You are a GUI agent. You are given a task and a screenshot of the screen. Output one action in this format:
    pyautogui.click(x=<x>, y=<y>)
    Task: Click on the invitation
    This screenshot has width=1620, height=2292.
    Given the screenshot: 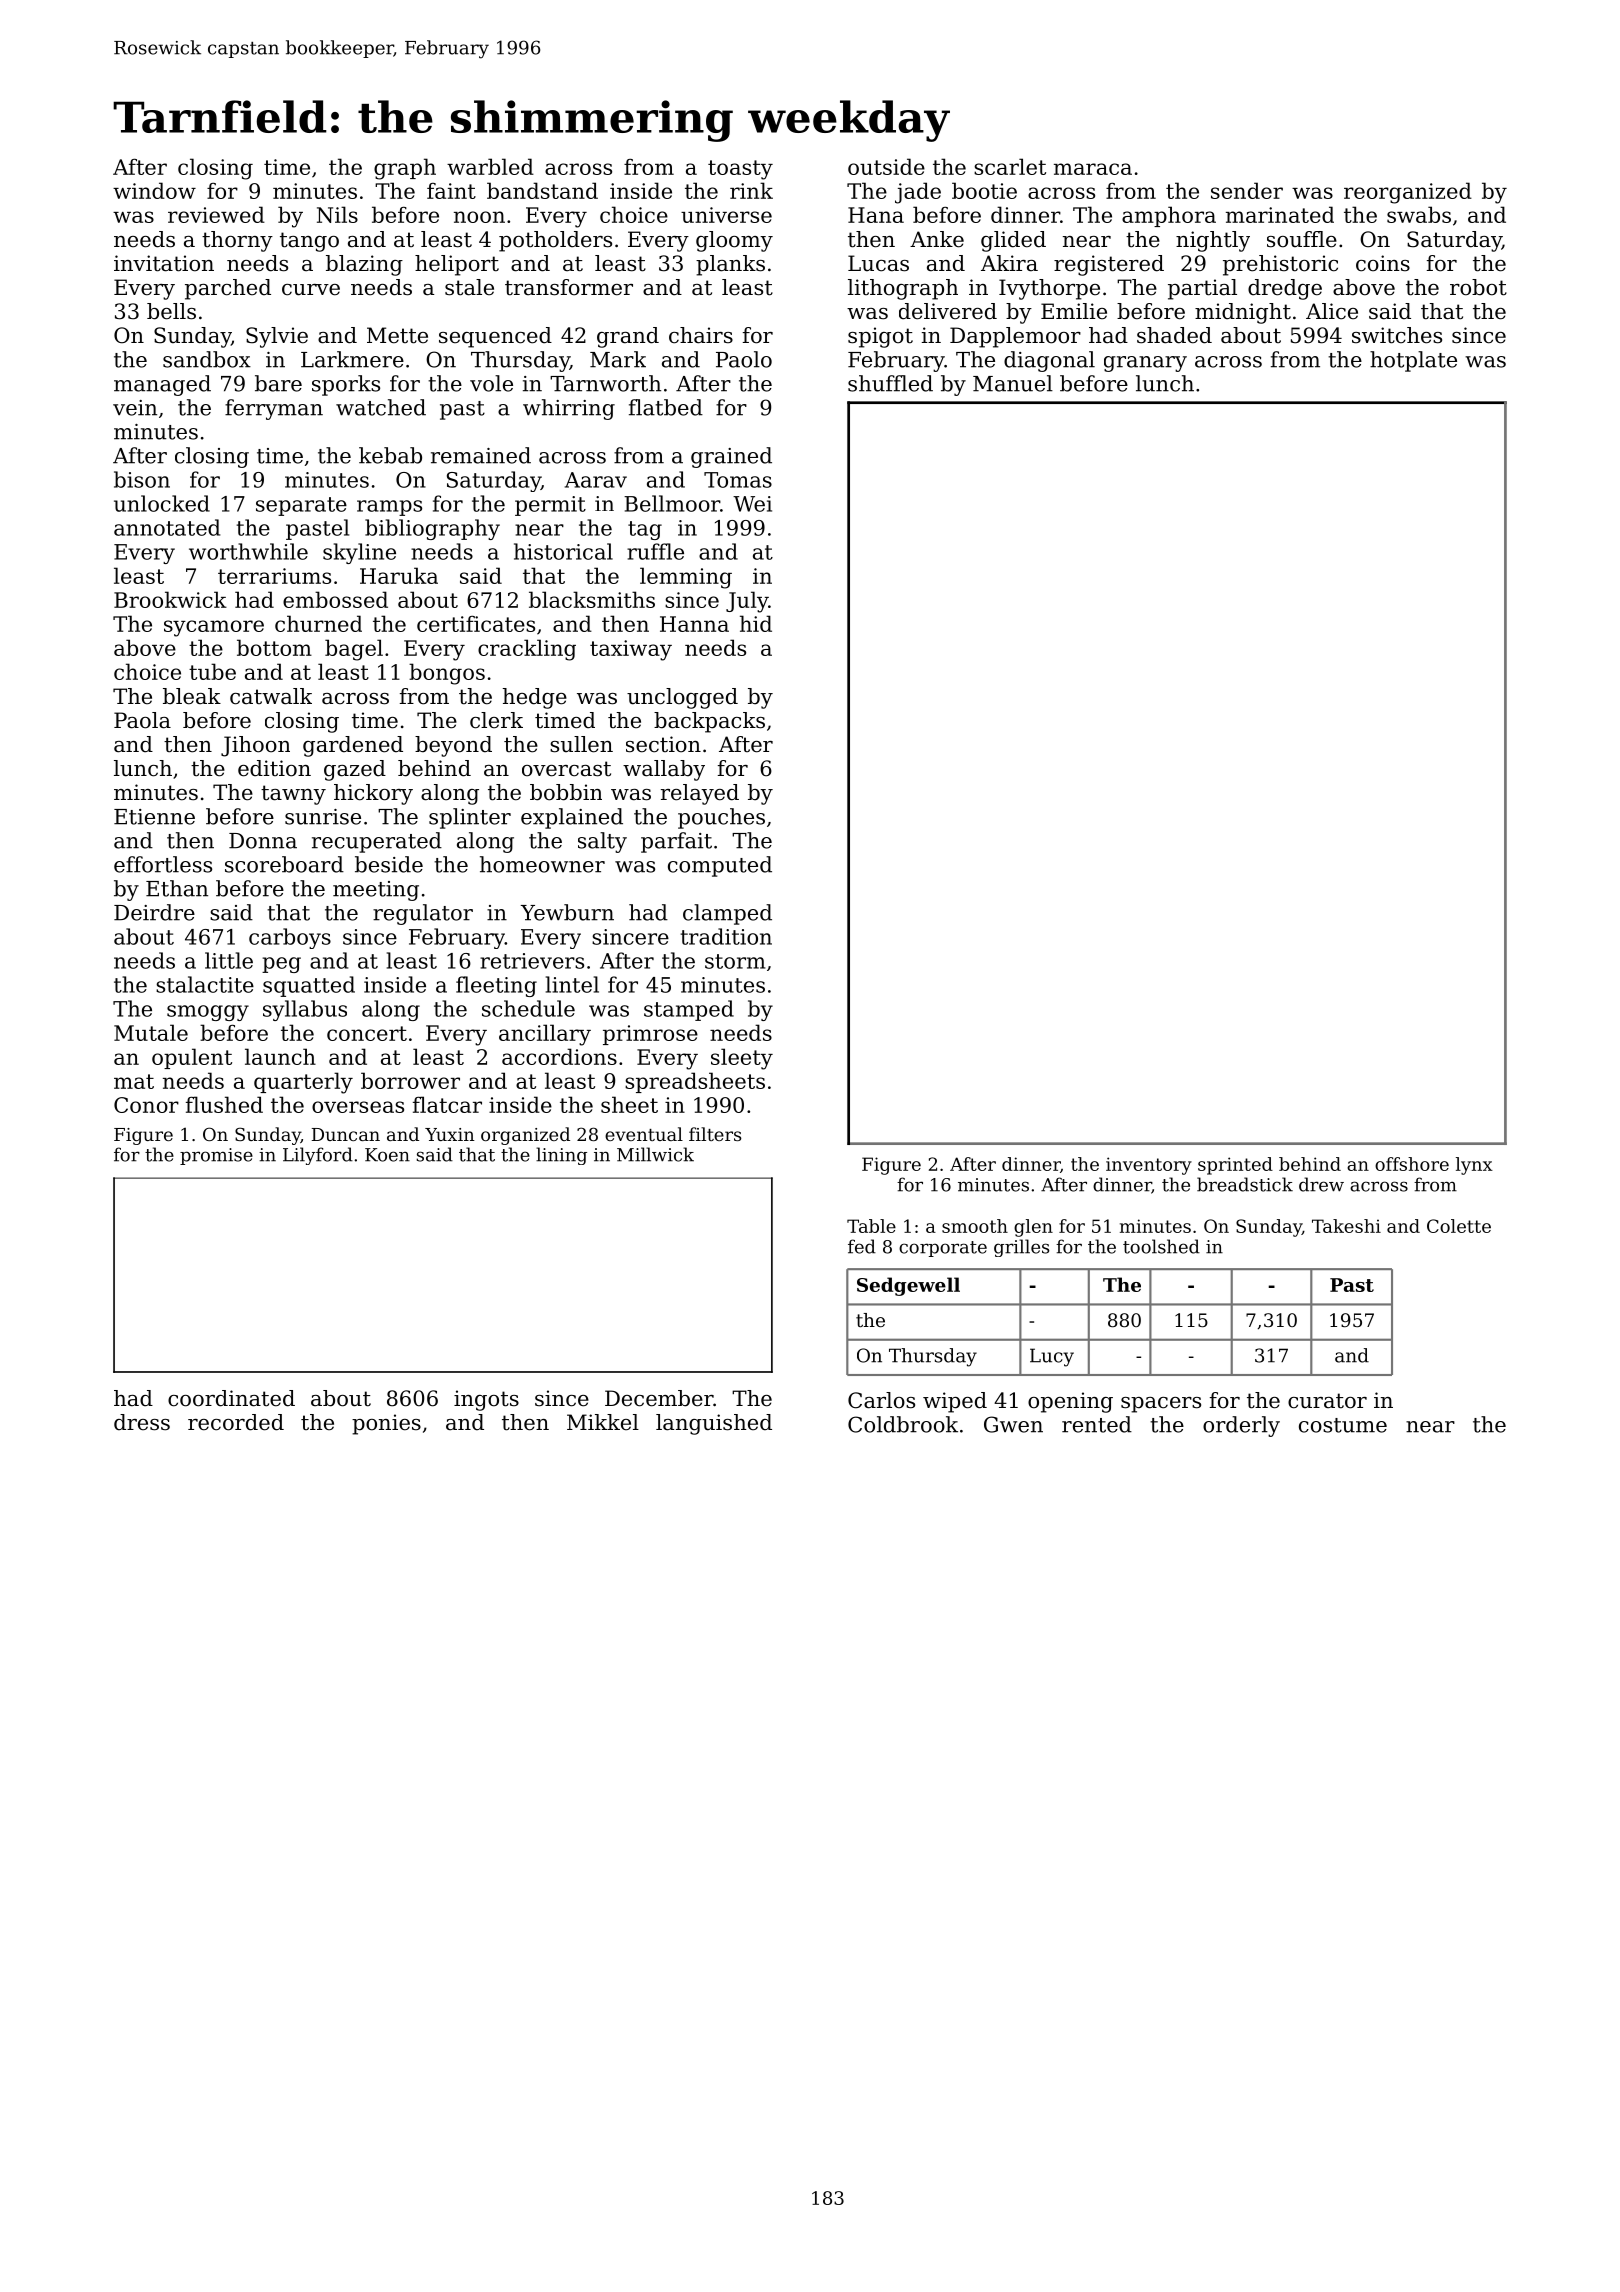 What is the action you would take?
    pyautogui.click(x=164, y=263)
